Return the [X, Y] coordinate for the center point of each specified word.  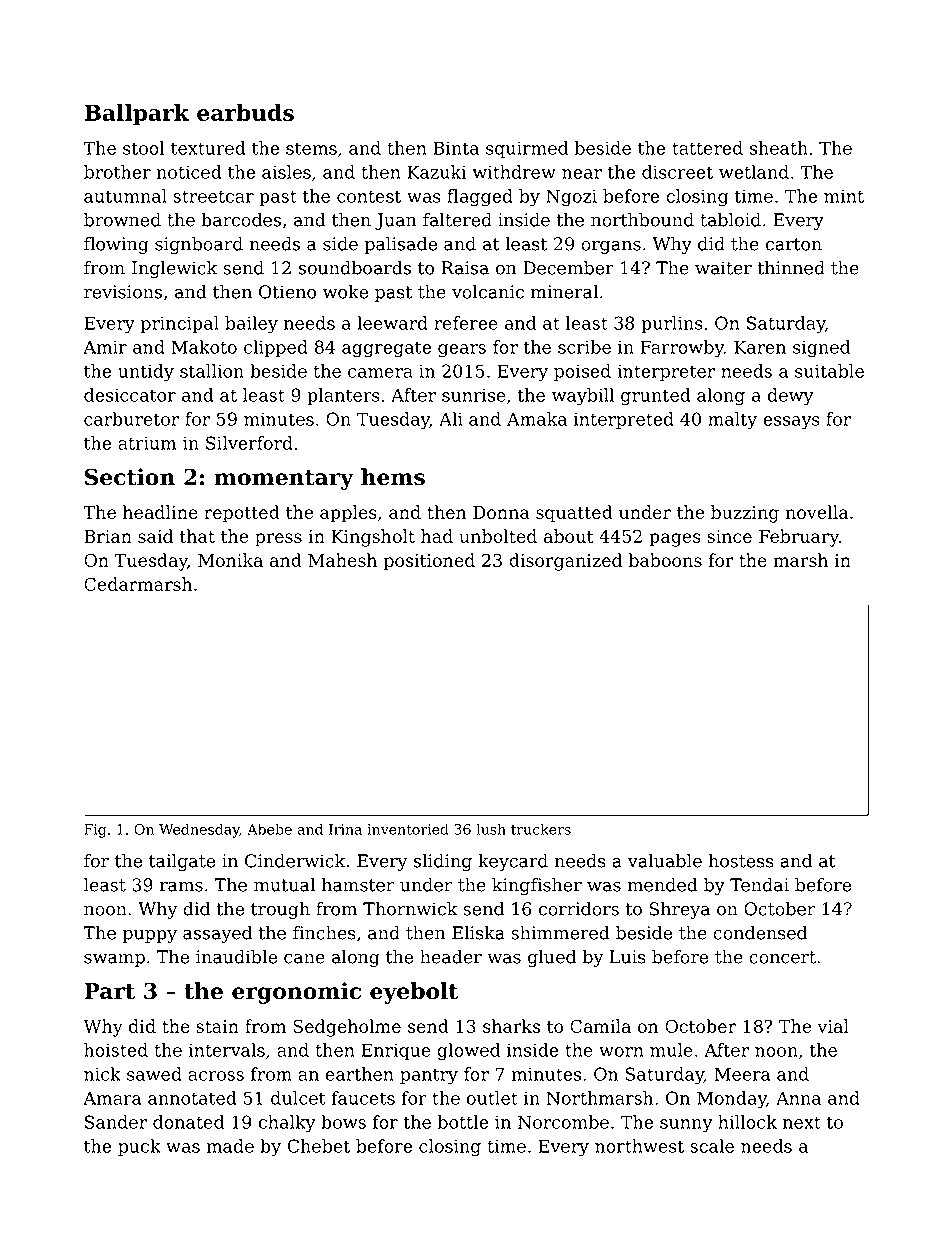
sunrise [474, 395]
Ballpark [136, 115]
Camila [600, 1026]
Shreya [679, 910]
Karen [760, 347]
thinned [791, 268]
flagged [480, 198]
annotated [192, 1098]
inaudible [236, 957]
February [799, 538]
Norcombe [563, 1122]
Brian [108, 536]
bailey [251, 325]
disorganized [565, 562]
